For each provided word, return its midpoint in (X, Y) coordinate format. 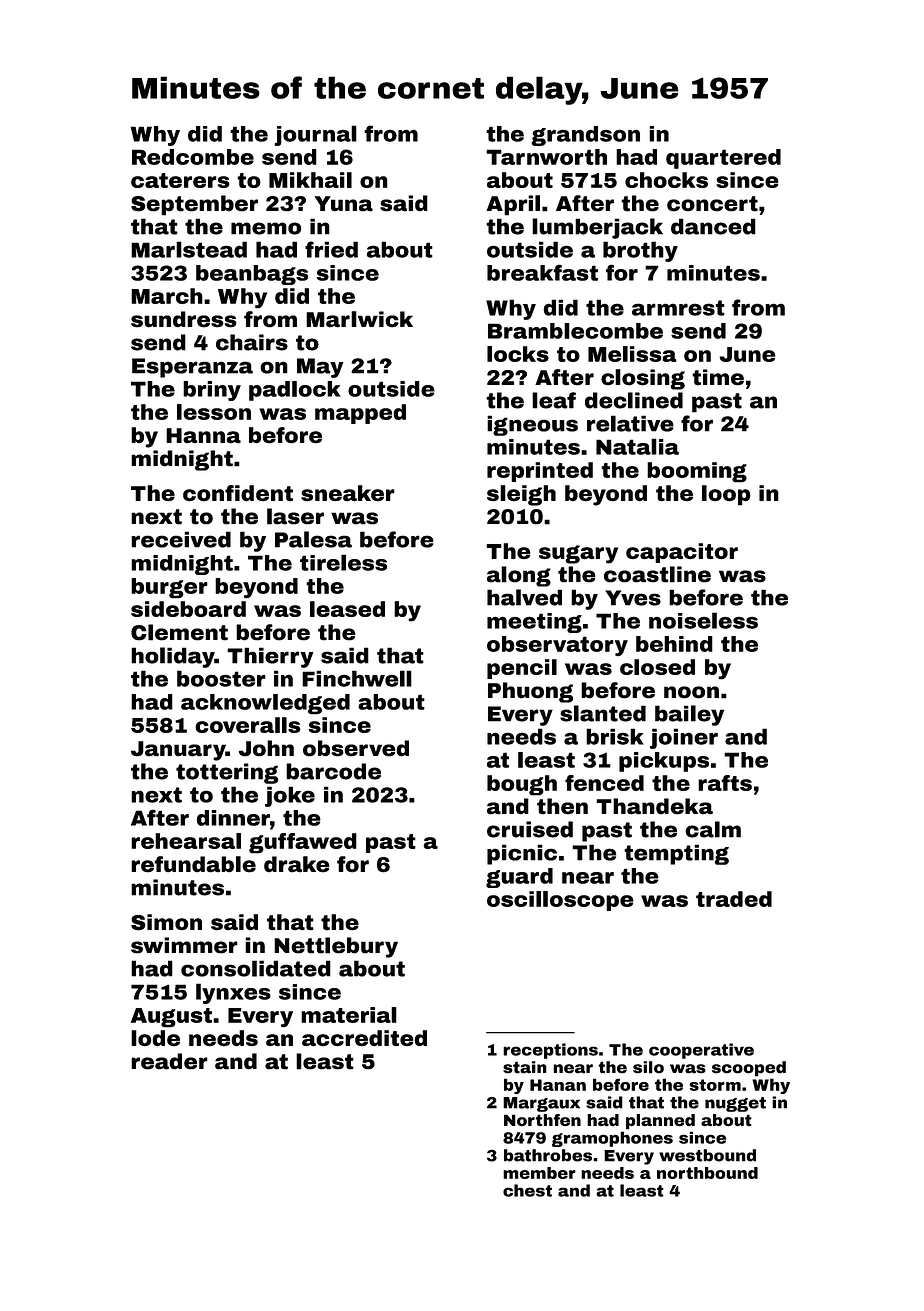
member (539, 1173)
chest (527, 1190)
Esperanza (192, 368)
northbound (707, 1173)
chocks (666, 180)
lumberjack (597, 228)
